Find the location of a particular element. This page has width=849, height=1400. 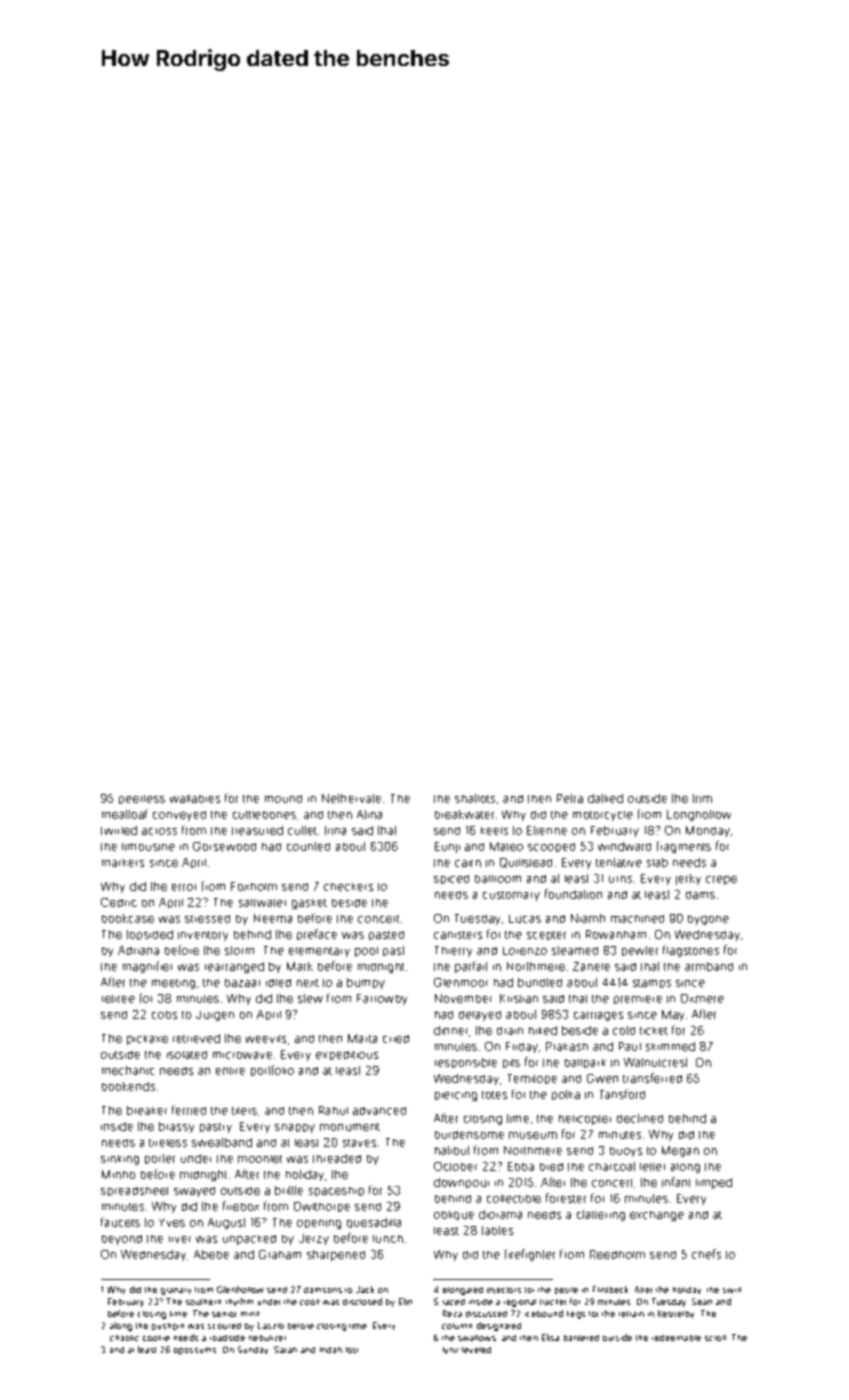

checkers is located at coordinates (348, 887).
